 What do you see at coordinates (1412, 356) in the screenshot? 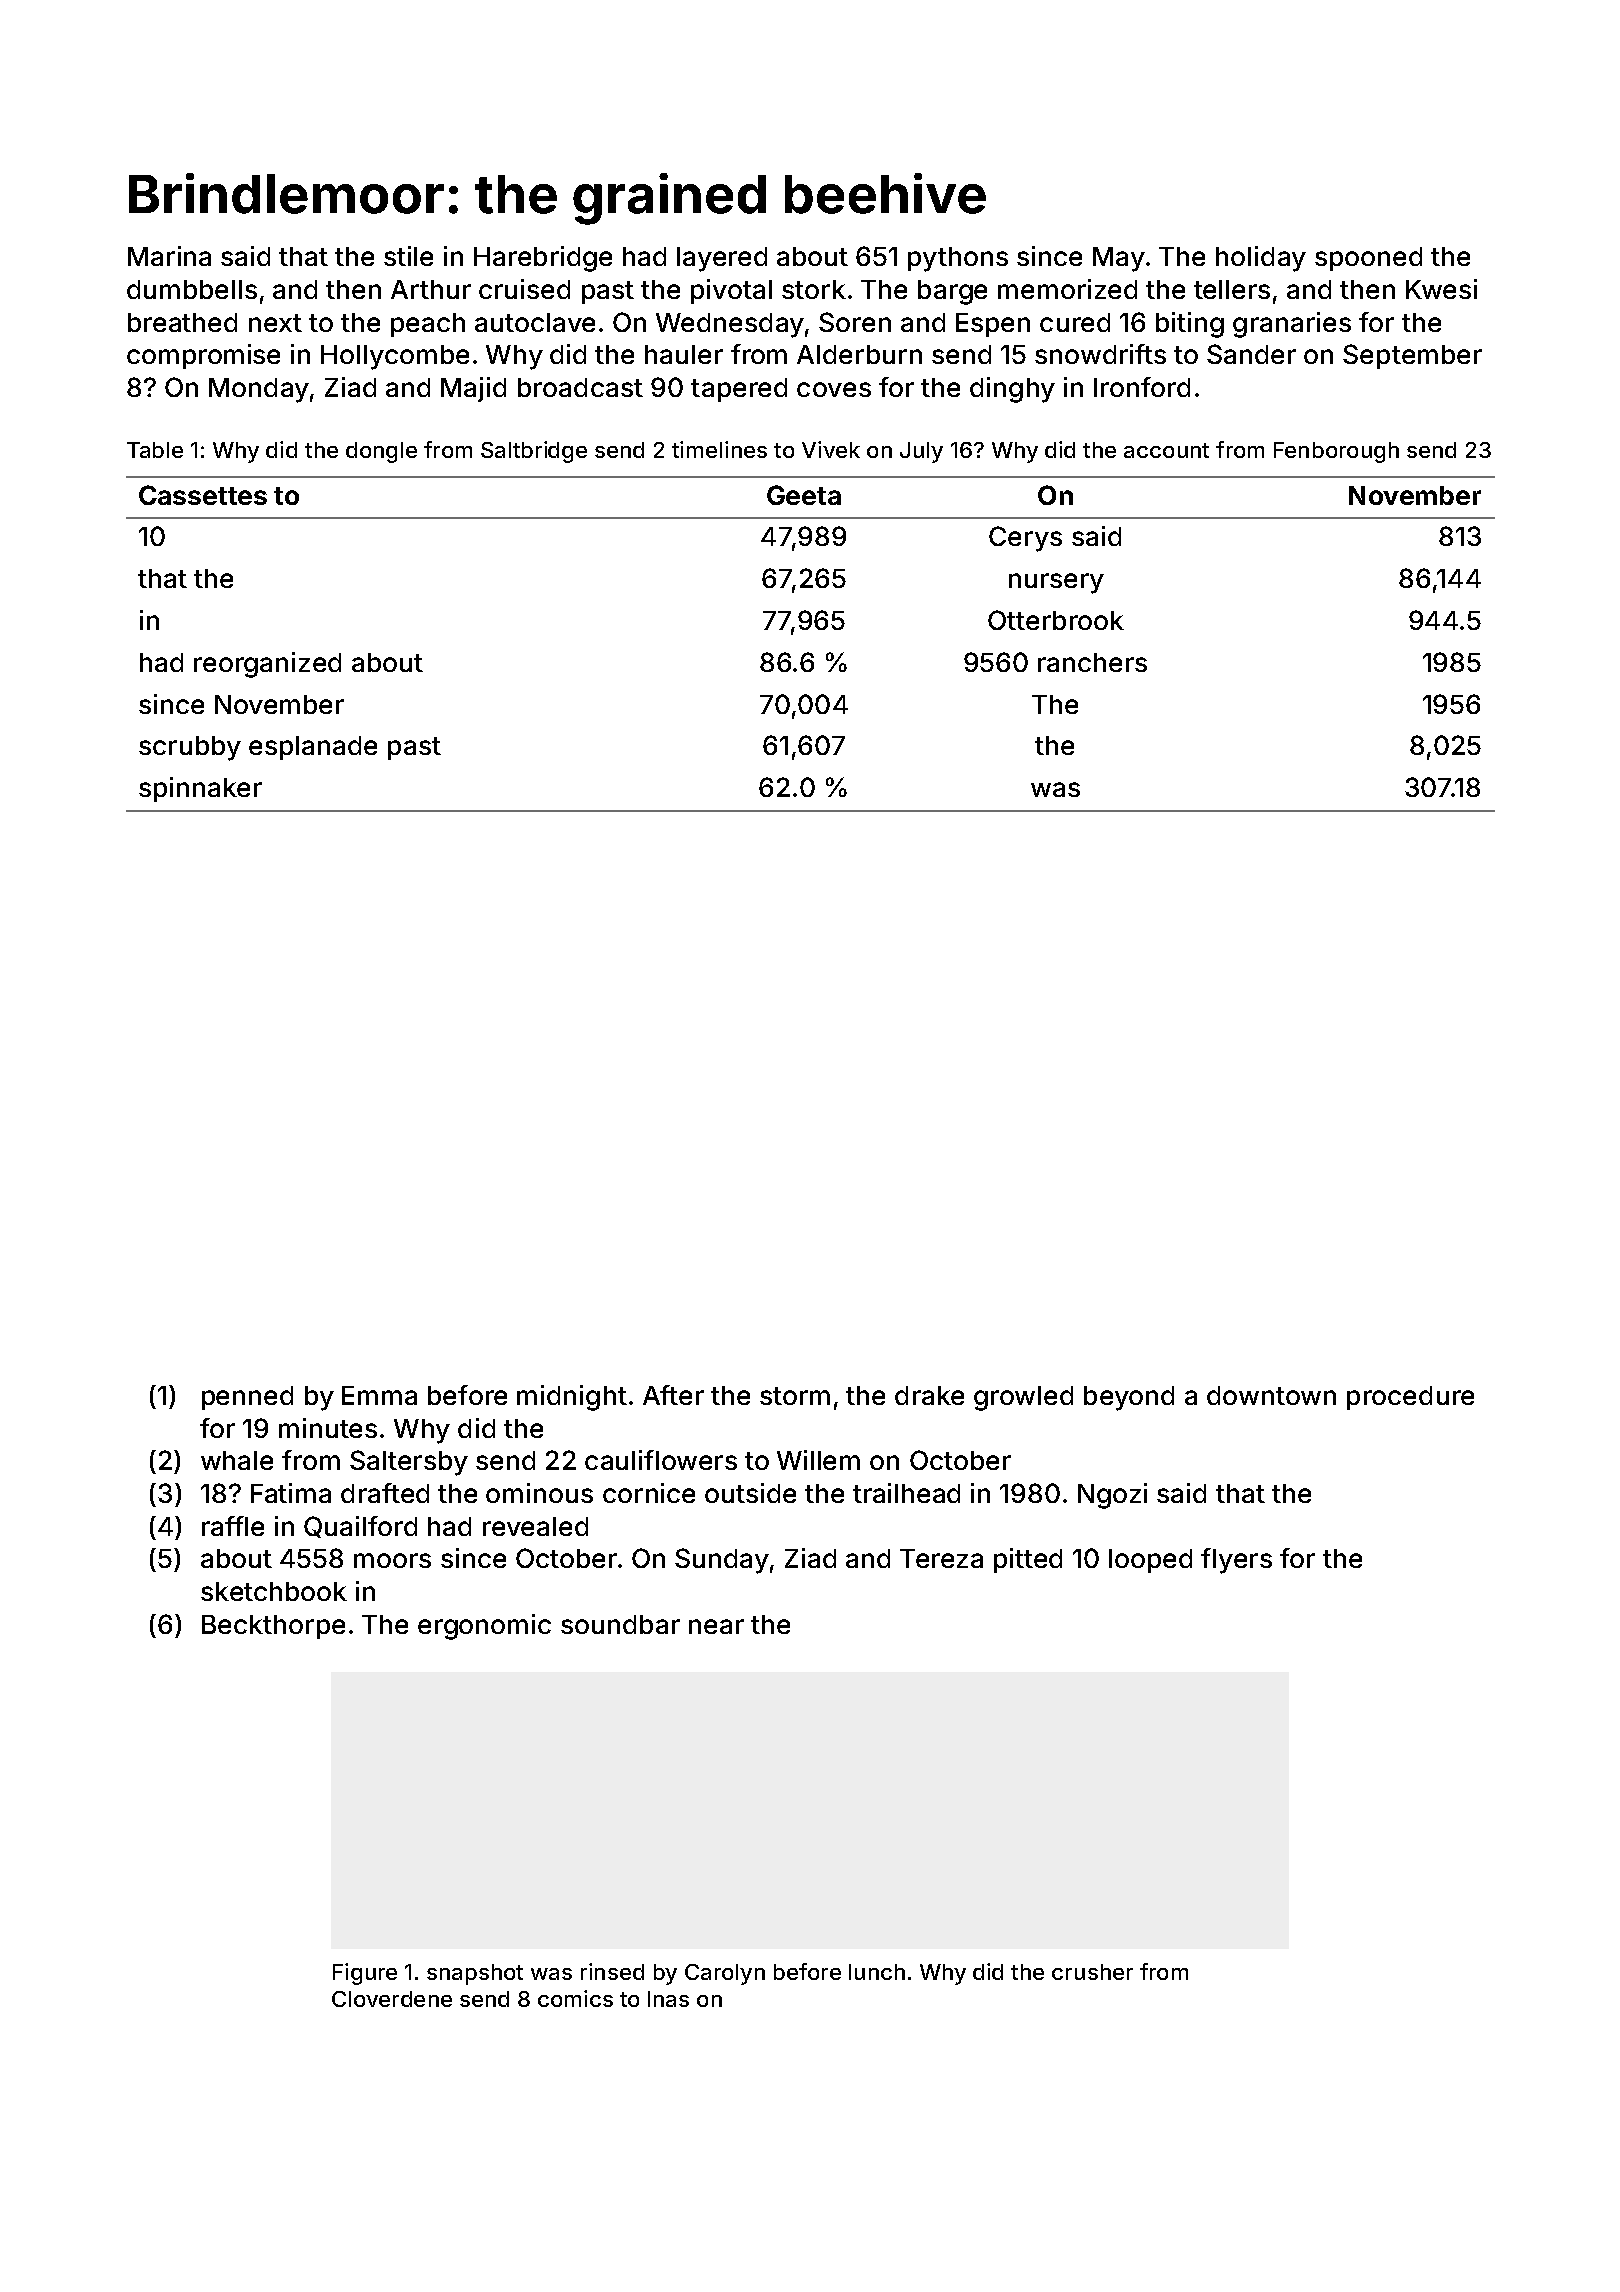
I see `September` at bounding box center [1412, 356].
